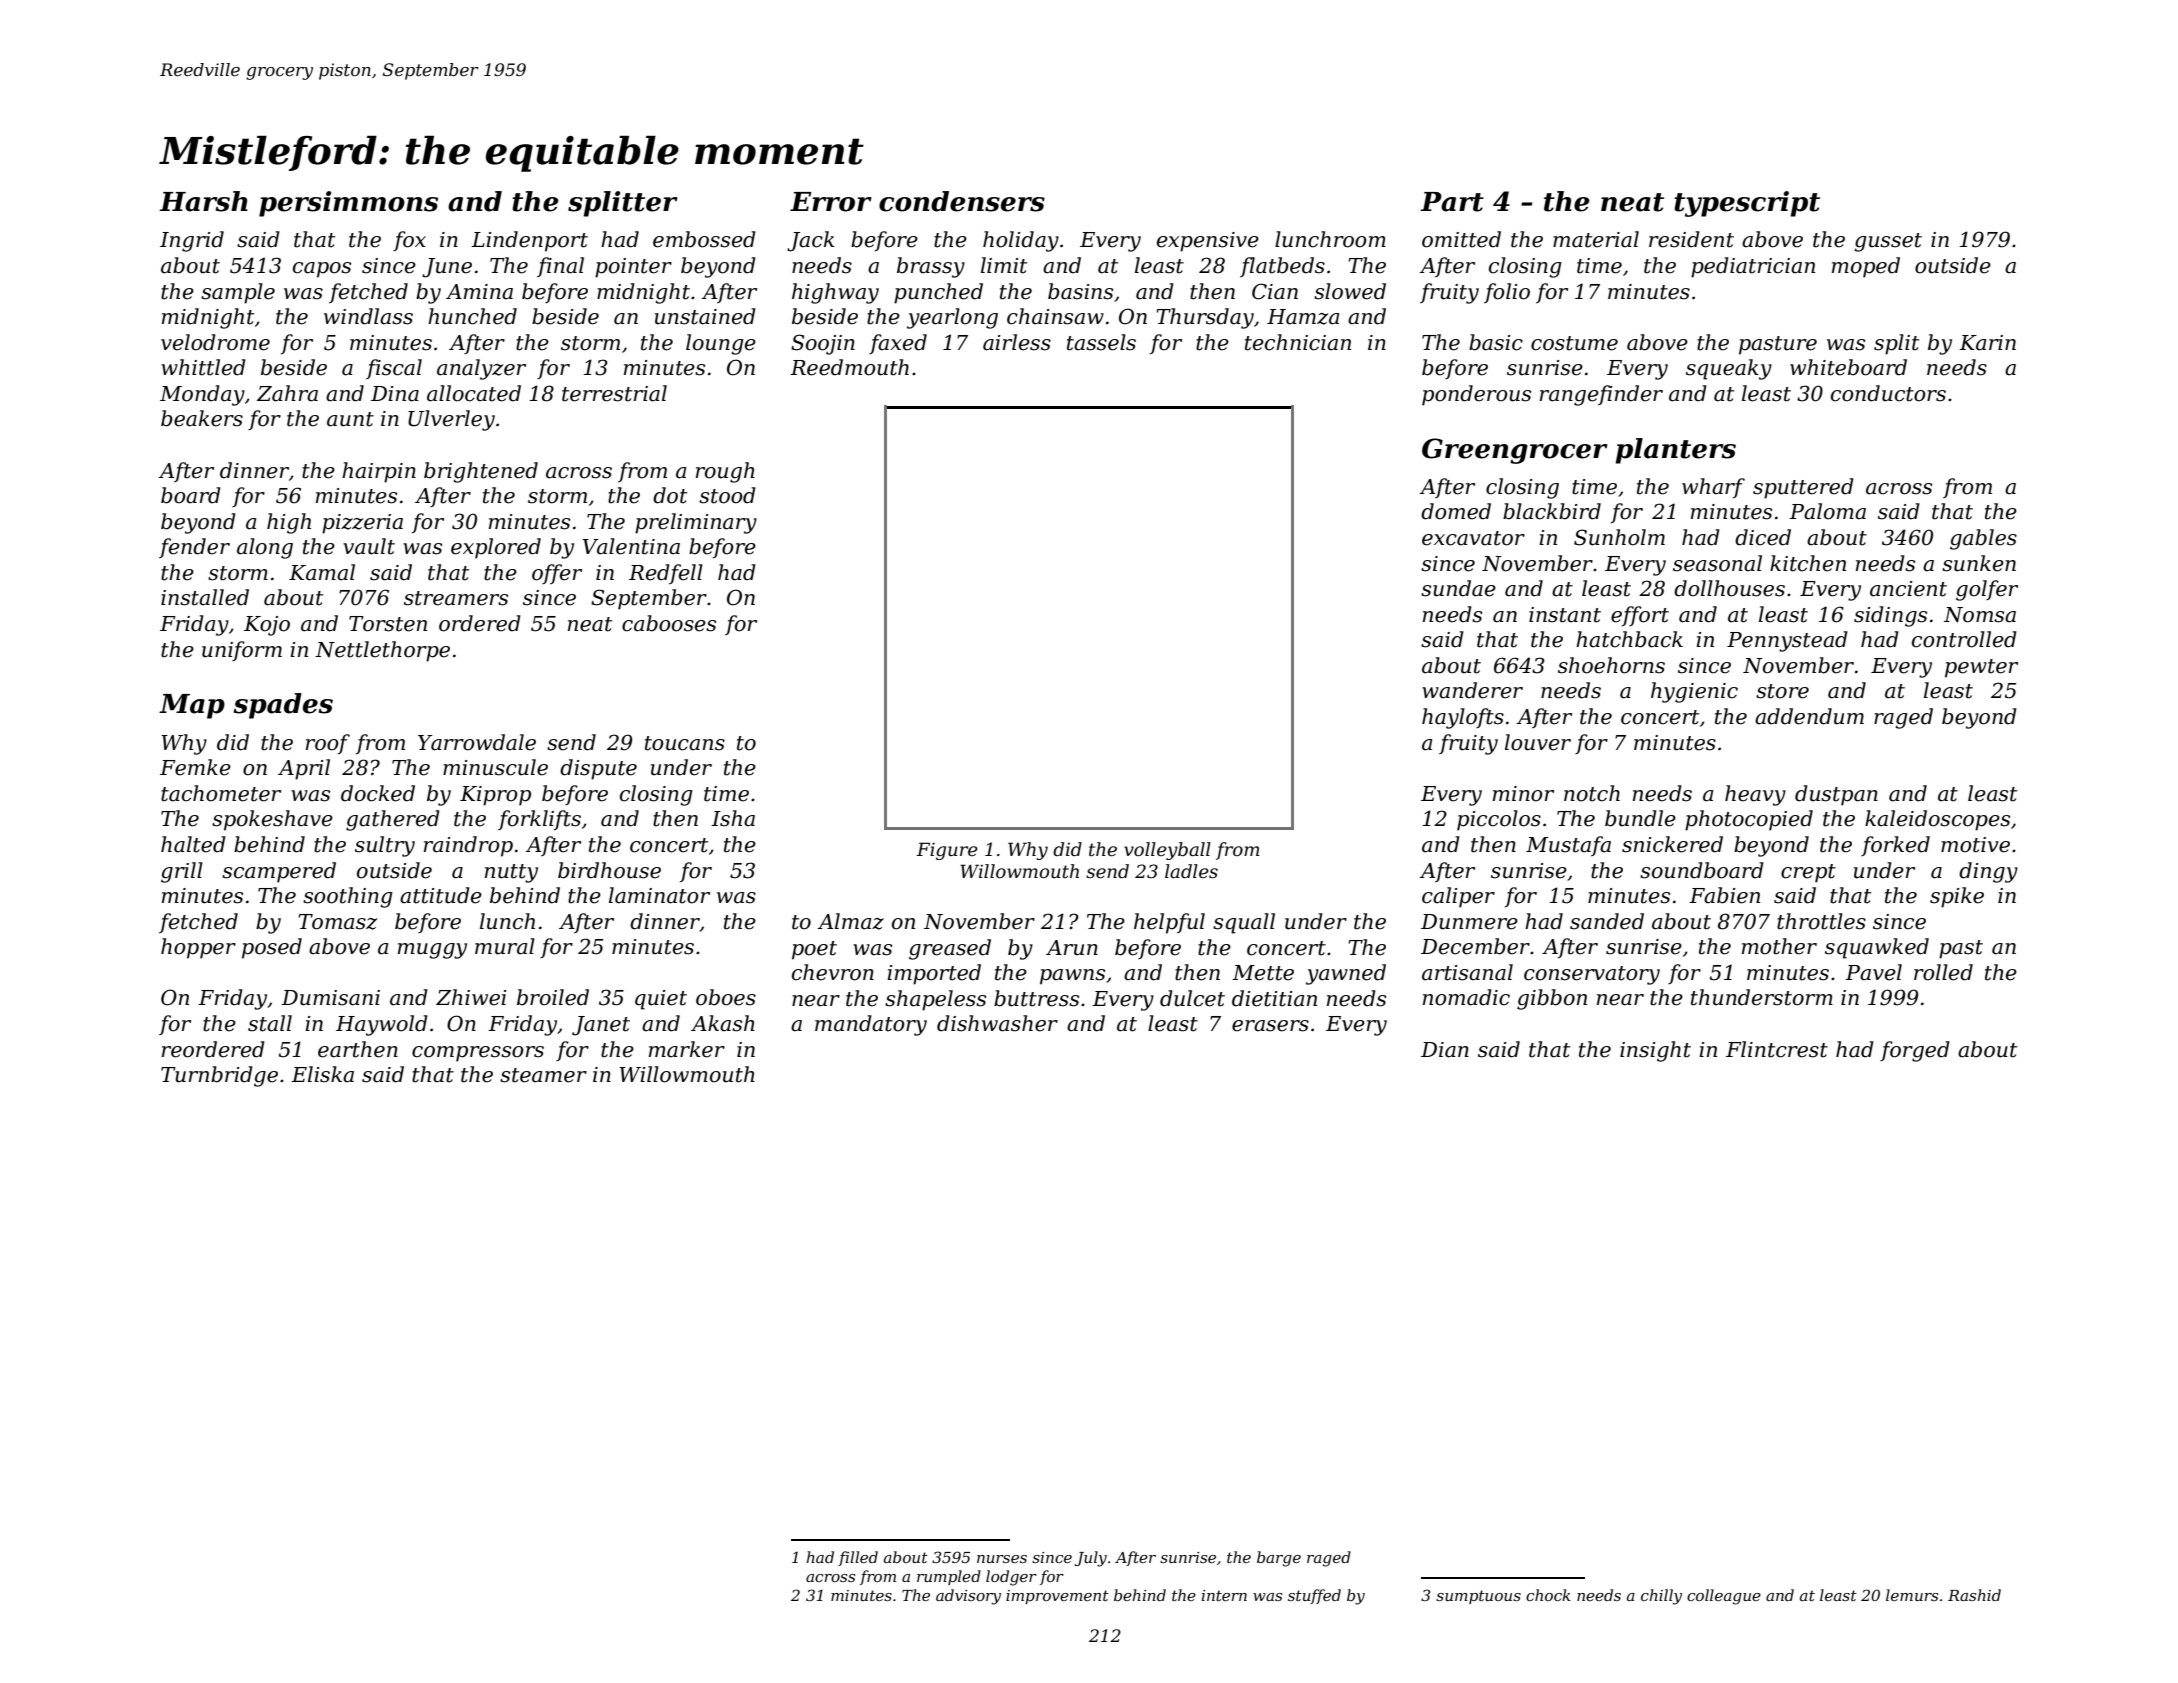 The image size is (2178, 1683). What do you see at coordinates (1080, 291) in the page?
I see `basins` at bounding box center [1080, 291].
